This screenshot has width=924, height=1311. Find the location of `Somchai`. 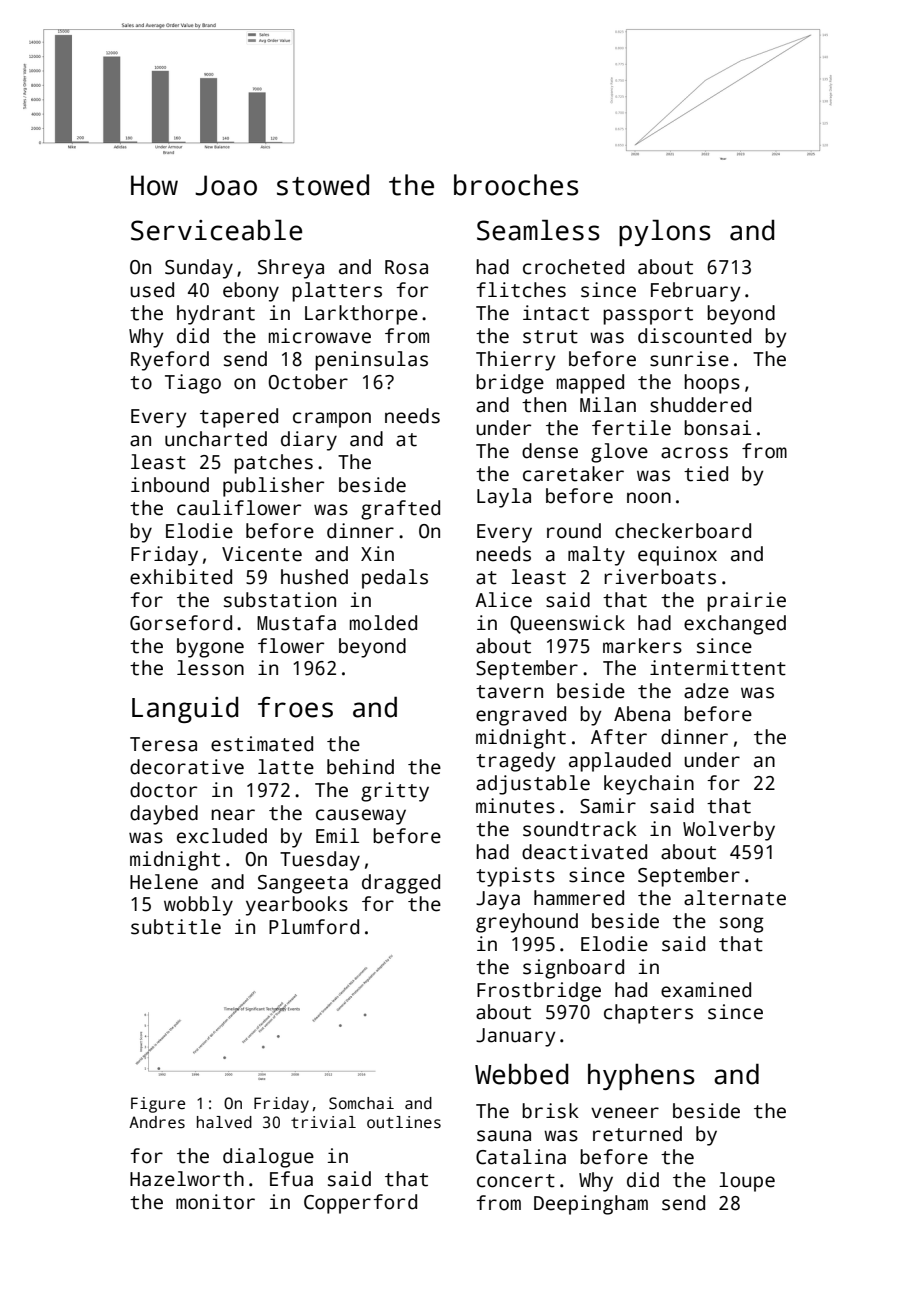

Somchai is located at coordinates (361, 1103).
